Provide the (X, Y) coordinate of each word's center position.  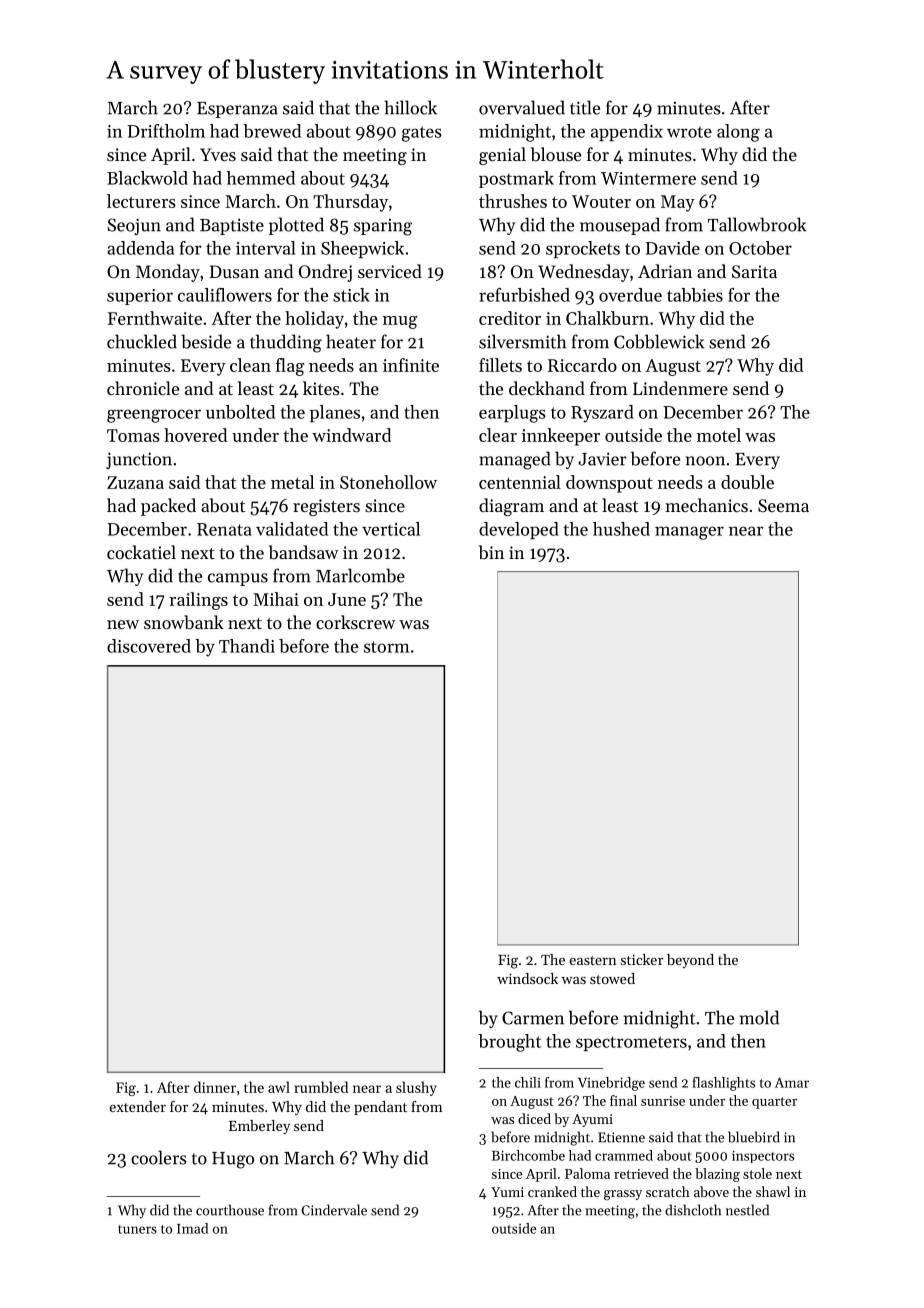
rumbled (321, 1087)
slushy (416, 1088)
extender (138, 1106)
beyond (690, 961)
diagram (511, 507)
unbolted (240, 412)
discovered (149, 646)
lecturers (141, 201)
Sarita (754, 271)
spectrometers (631, 1043)
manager (689, 533)
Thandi (247, 646)
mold (759, 1017)
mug (400, 322)
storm (386, 647)
